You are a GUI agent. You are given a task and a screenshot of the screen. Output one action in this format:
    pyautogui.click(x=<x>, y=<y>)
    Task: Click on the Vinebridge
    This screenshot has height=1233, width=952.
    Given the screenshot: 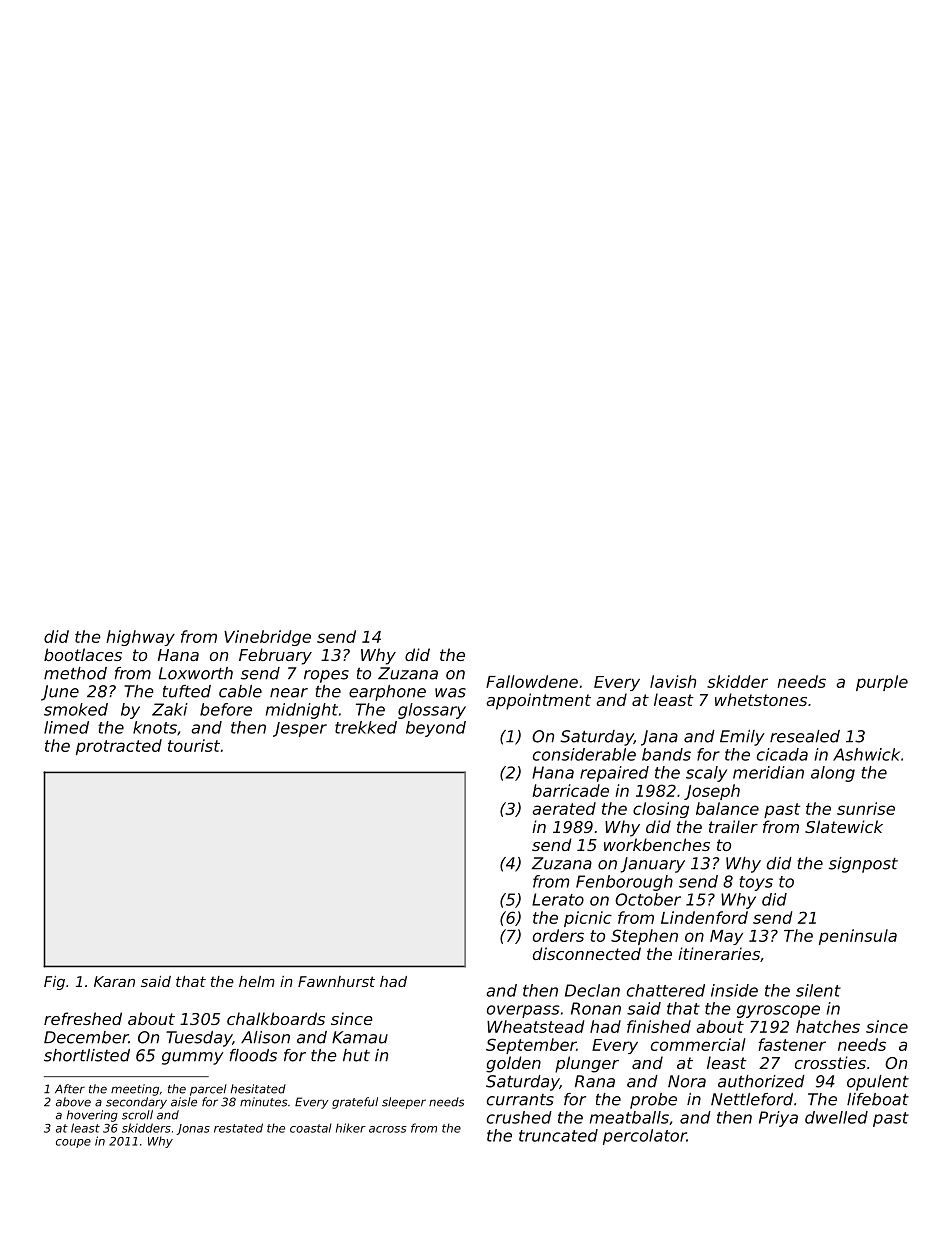 What is the action you would take?
    pyautogui.click(x=267, y=638)
